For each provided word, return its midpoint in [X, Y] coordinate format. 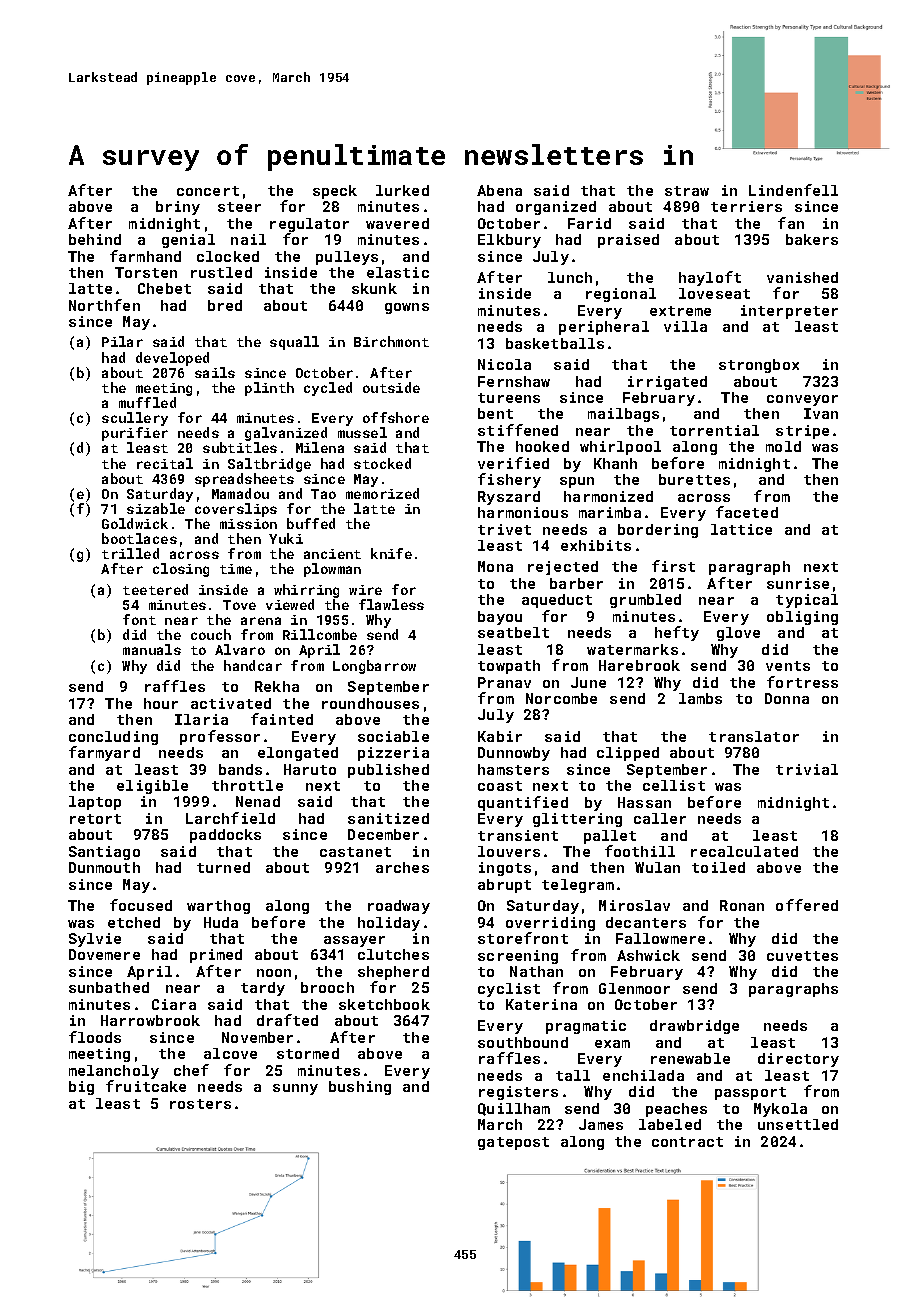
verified [513, 463]
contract [687, 1142]
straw [687, 191]
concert [208, 191]
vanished [802, 277]
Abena [499, 190]
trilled [130, 553]
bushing [360, 1088]
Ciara [174, 1004]
